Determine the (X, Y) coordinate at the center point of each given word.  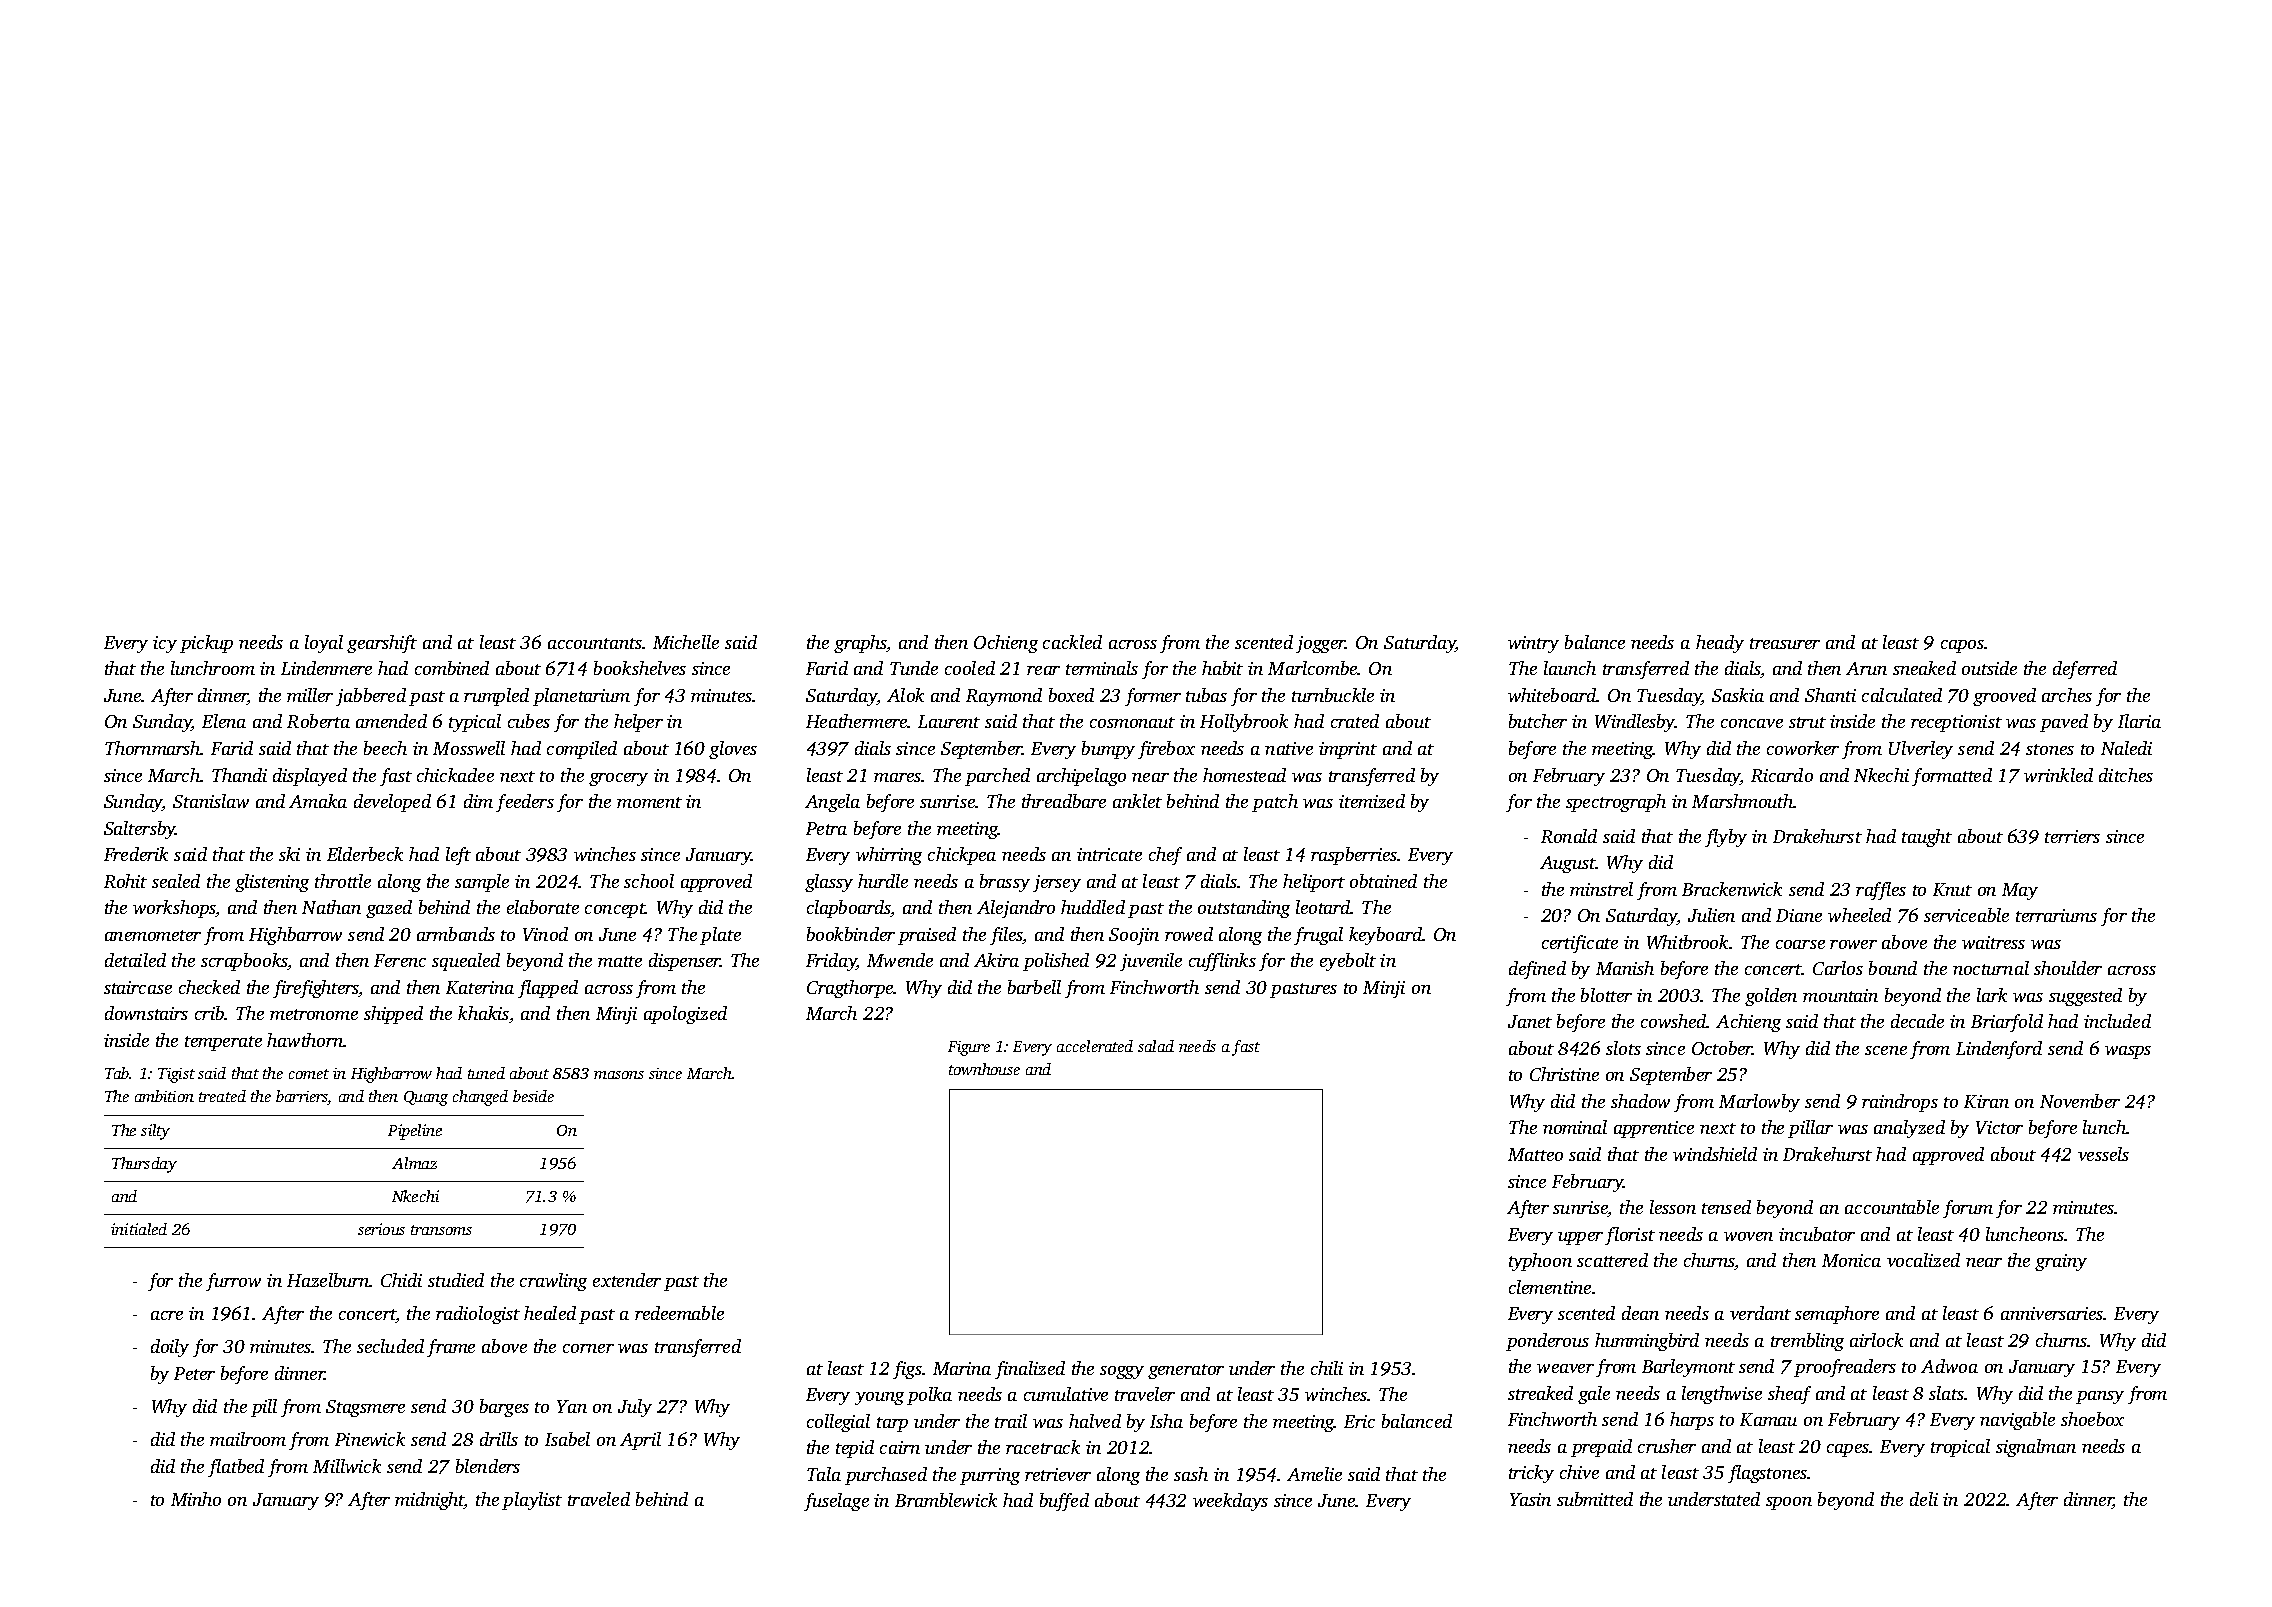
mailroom (248, 1439)
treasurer (1785, 643)
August (1568, 864)
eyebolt (1348, 962)
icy (165, 644)
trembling (1807, 1342)
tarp (892, 1424)
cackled (1072, 642)
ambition (164, 1096)
